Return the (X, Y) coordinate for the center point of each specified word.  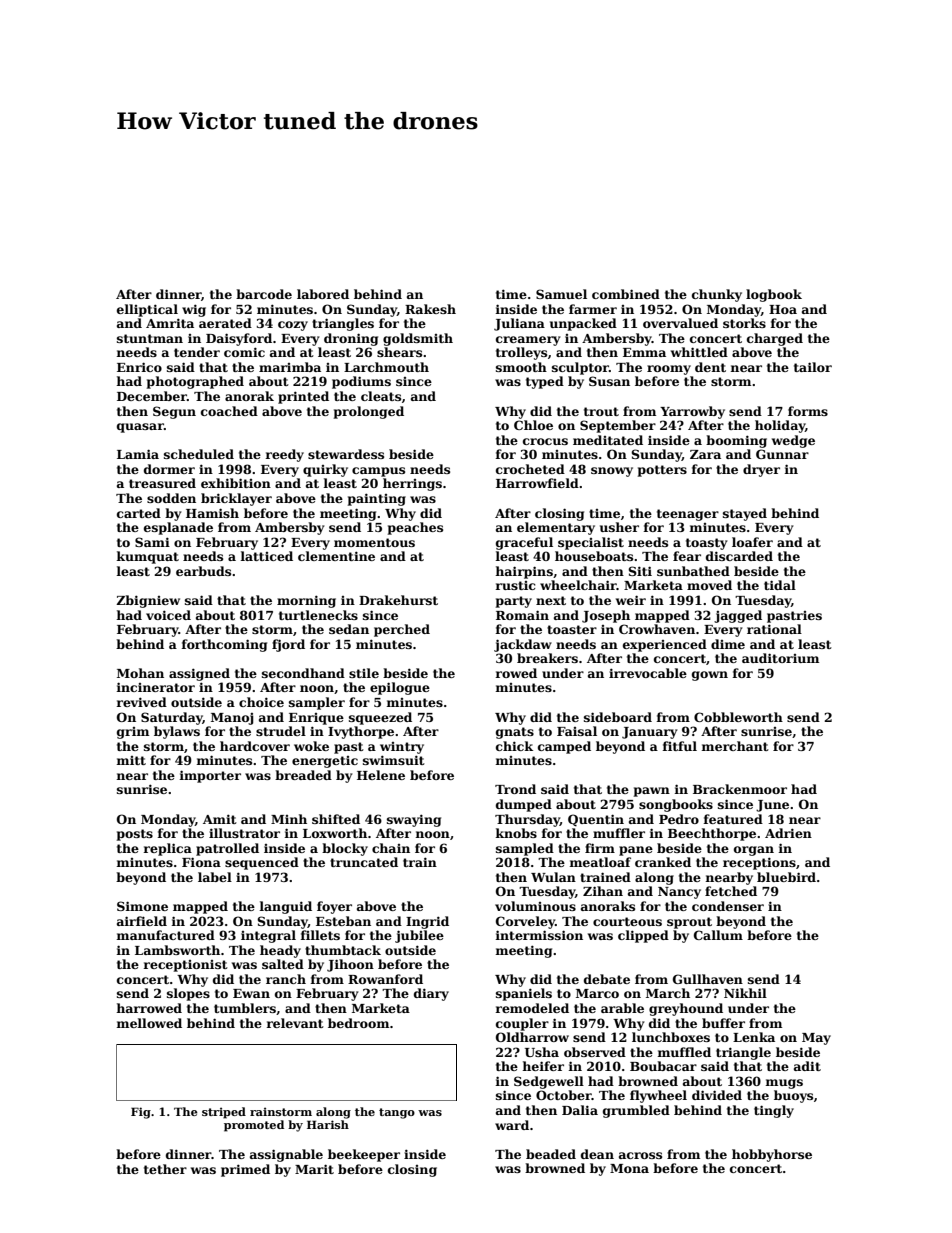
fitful (679, 746)
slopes (188, 994)
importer (210, 776)
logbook (774, 295)
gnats (515, 733)
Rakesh (430, 309)
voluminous (535, 906)
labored (323, 294)
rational (774, 629)
